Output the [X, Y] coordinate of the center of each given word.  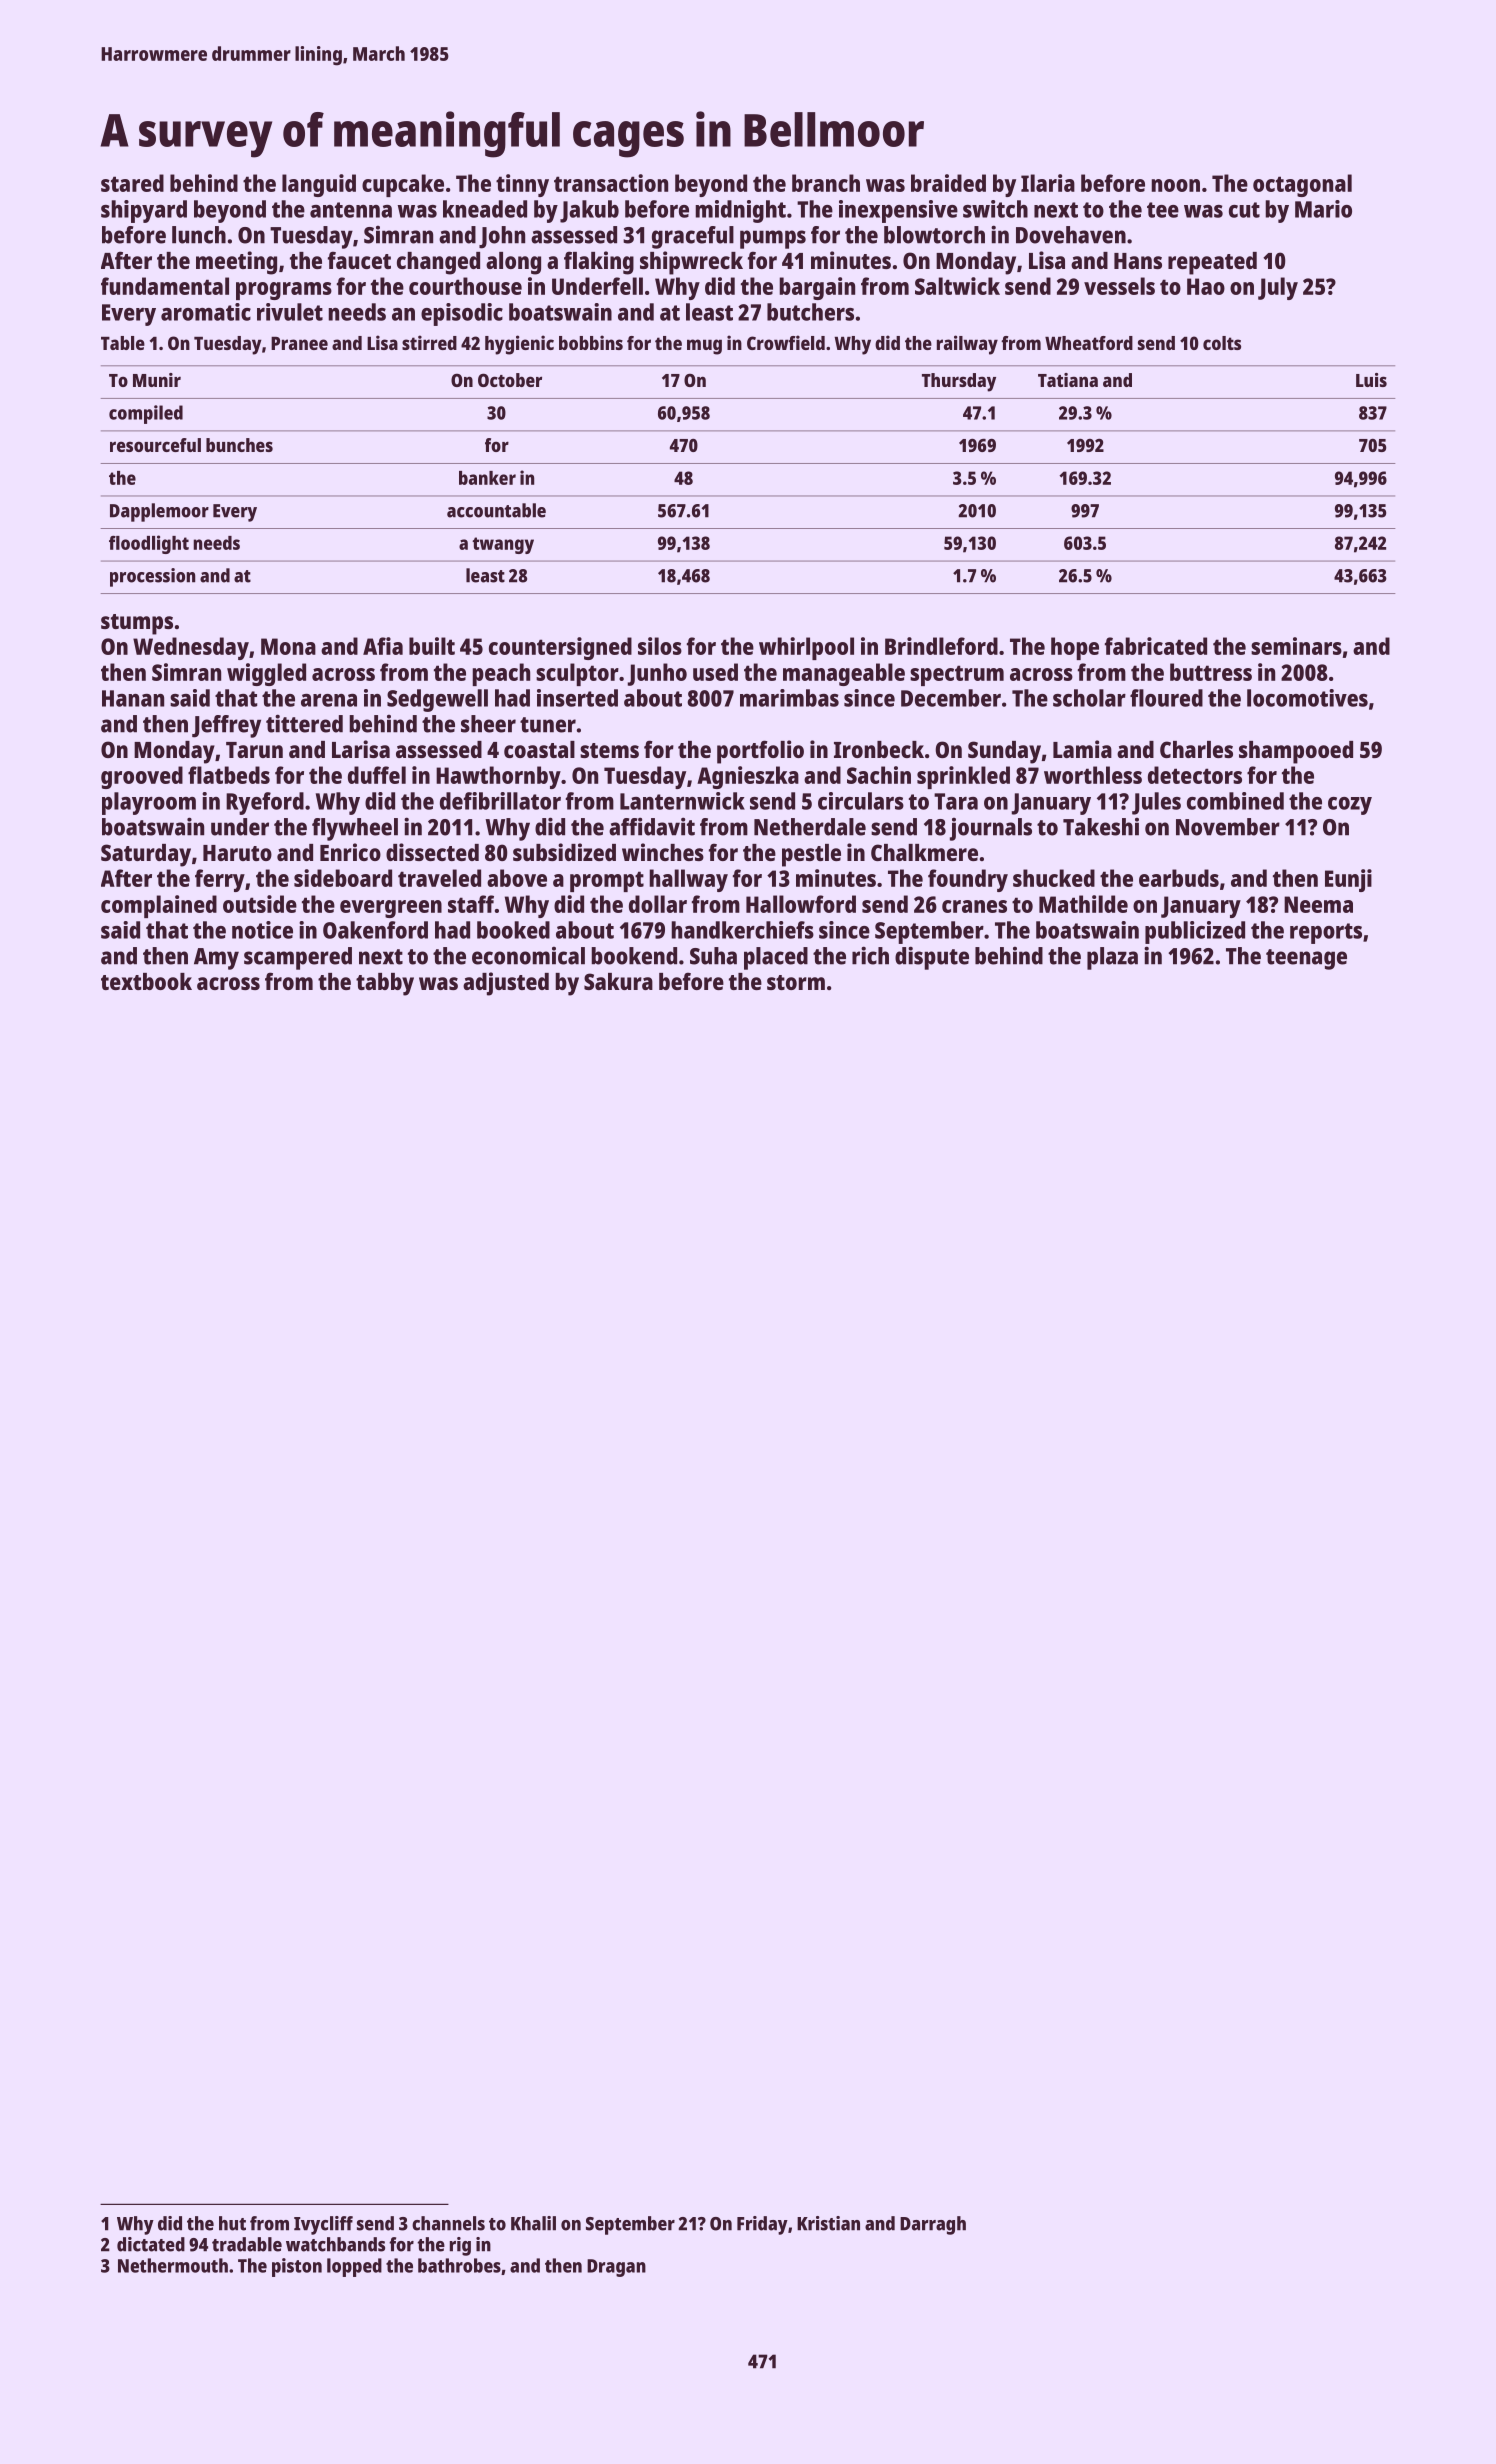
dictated [151, 2244]
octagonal [1302, 185]
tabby [385, 984]
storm [796, 982]
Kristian [828, 2223]
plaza [1112, 958]
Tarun [254, 750]
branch [826, 183]
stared [132, 183]
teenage [1306, 959]
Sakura [618, 981]
